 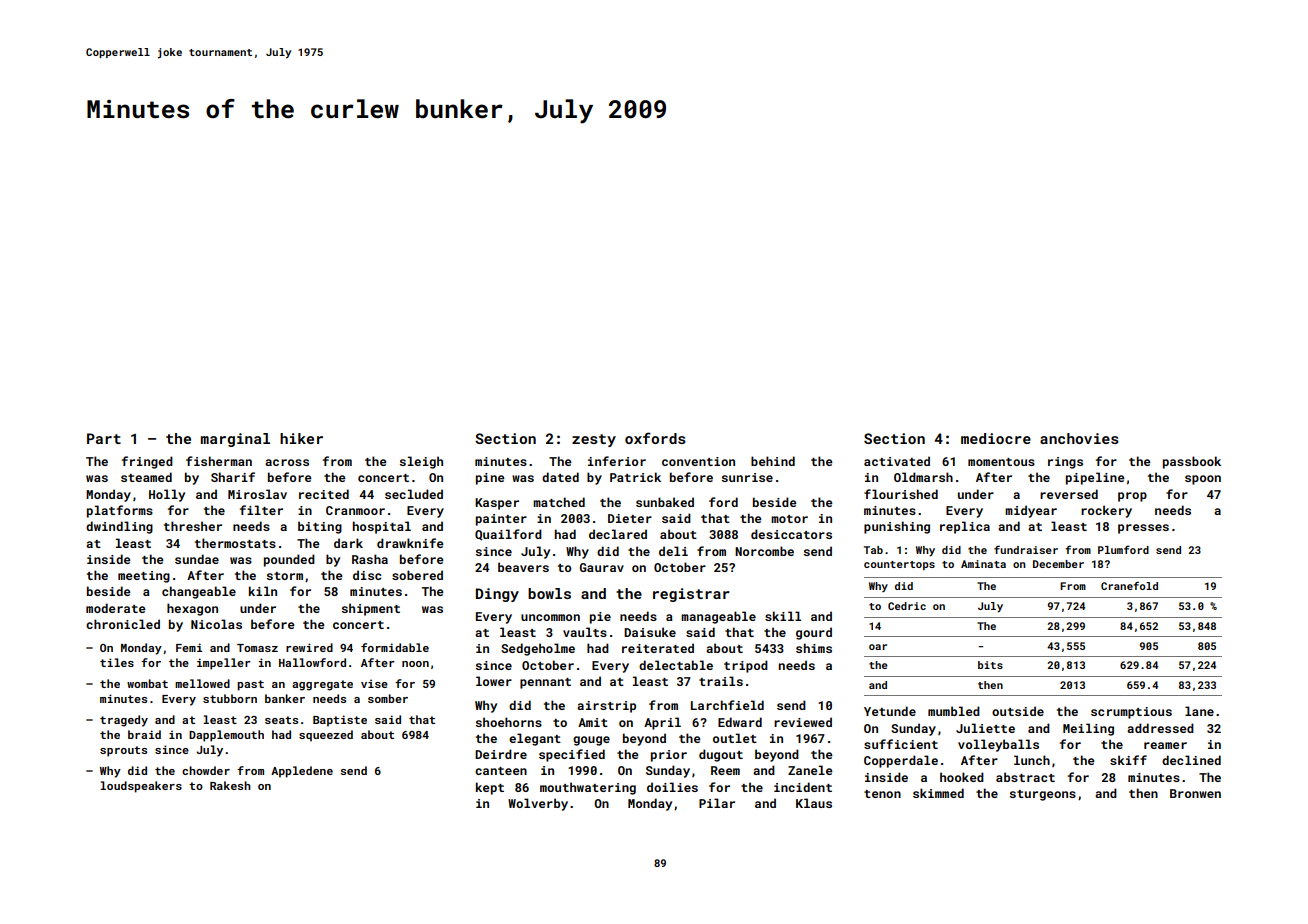 I want to click on Appledene, so click(x=302, y=772).
